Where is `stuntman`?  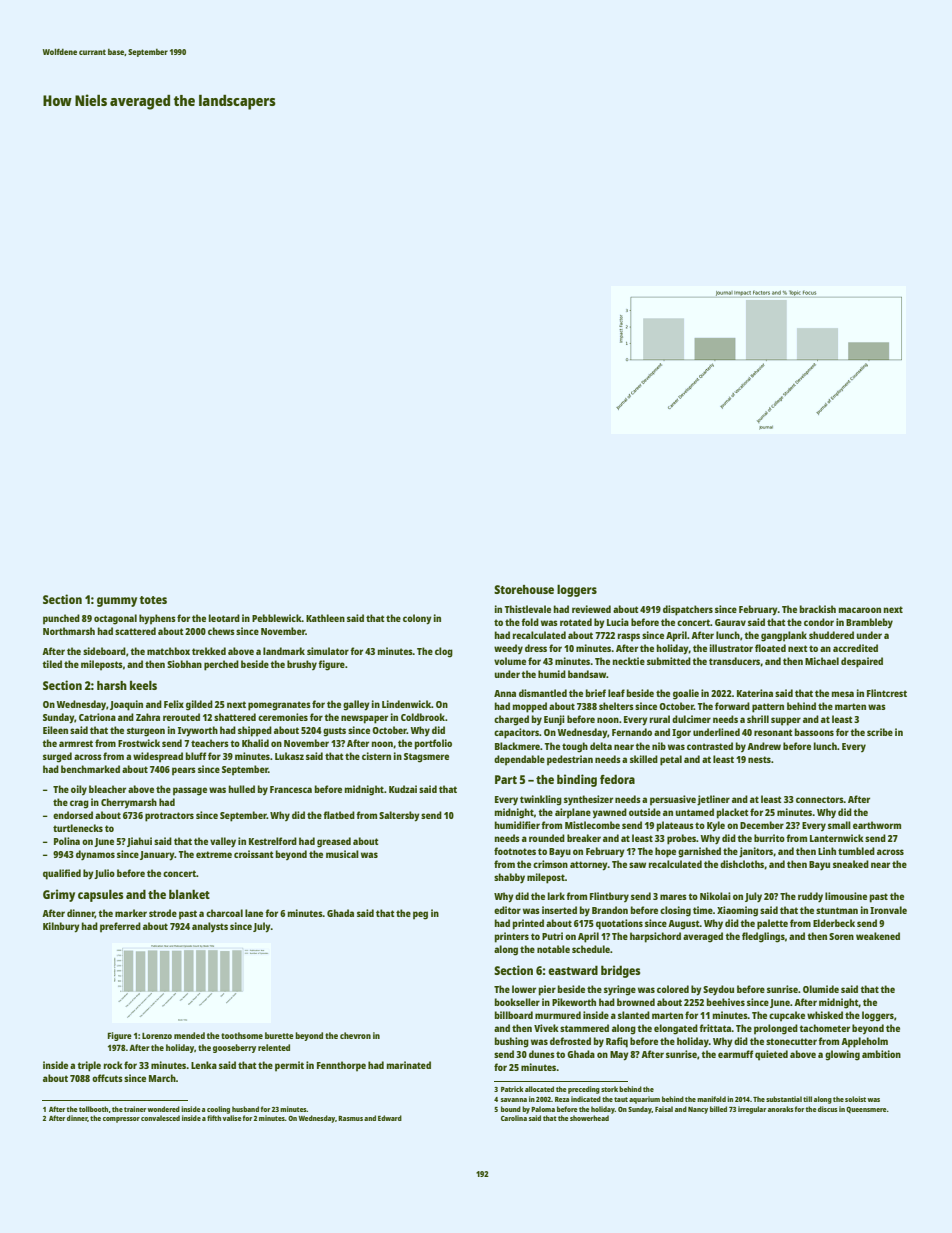 stuntman is located at coordinates (837, 910).
